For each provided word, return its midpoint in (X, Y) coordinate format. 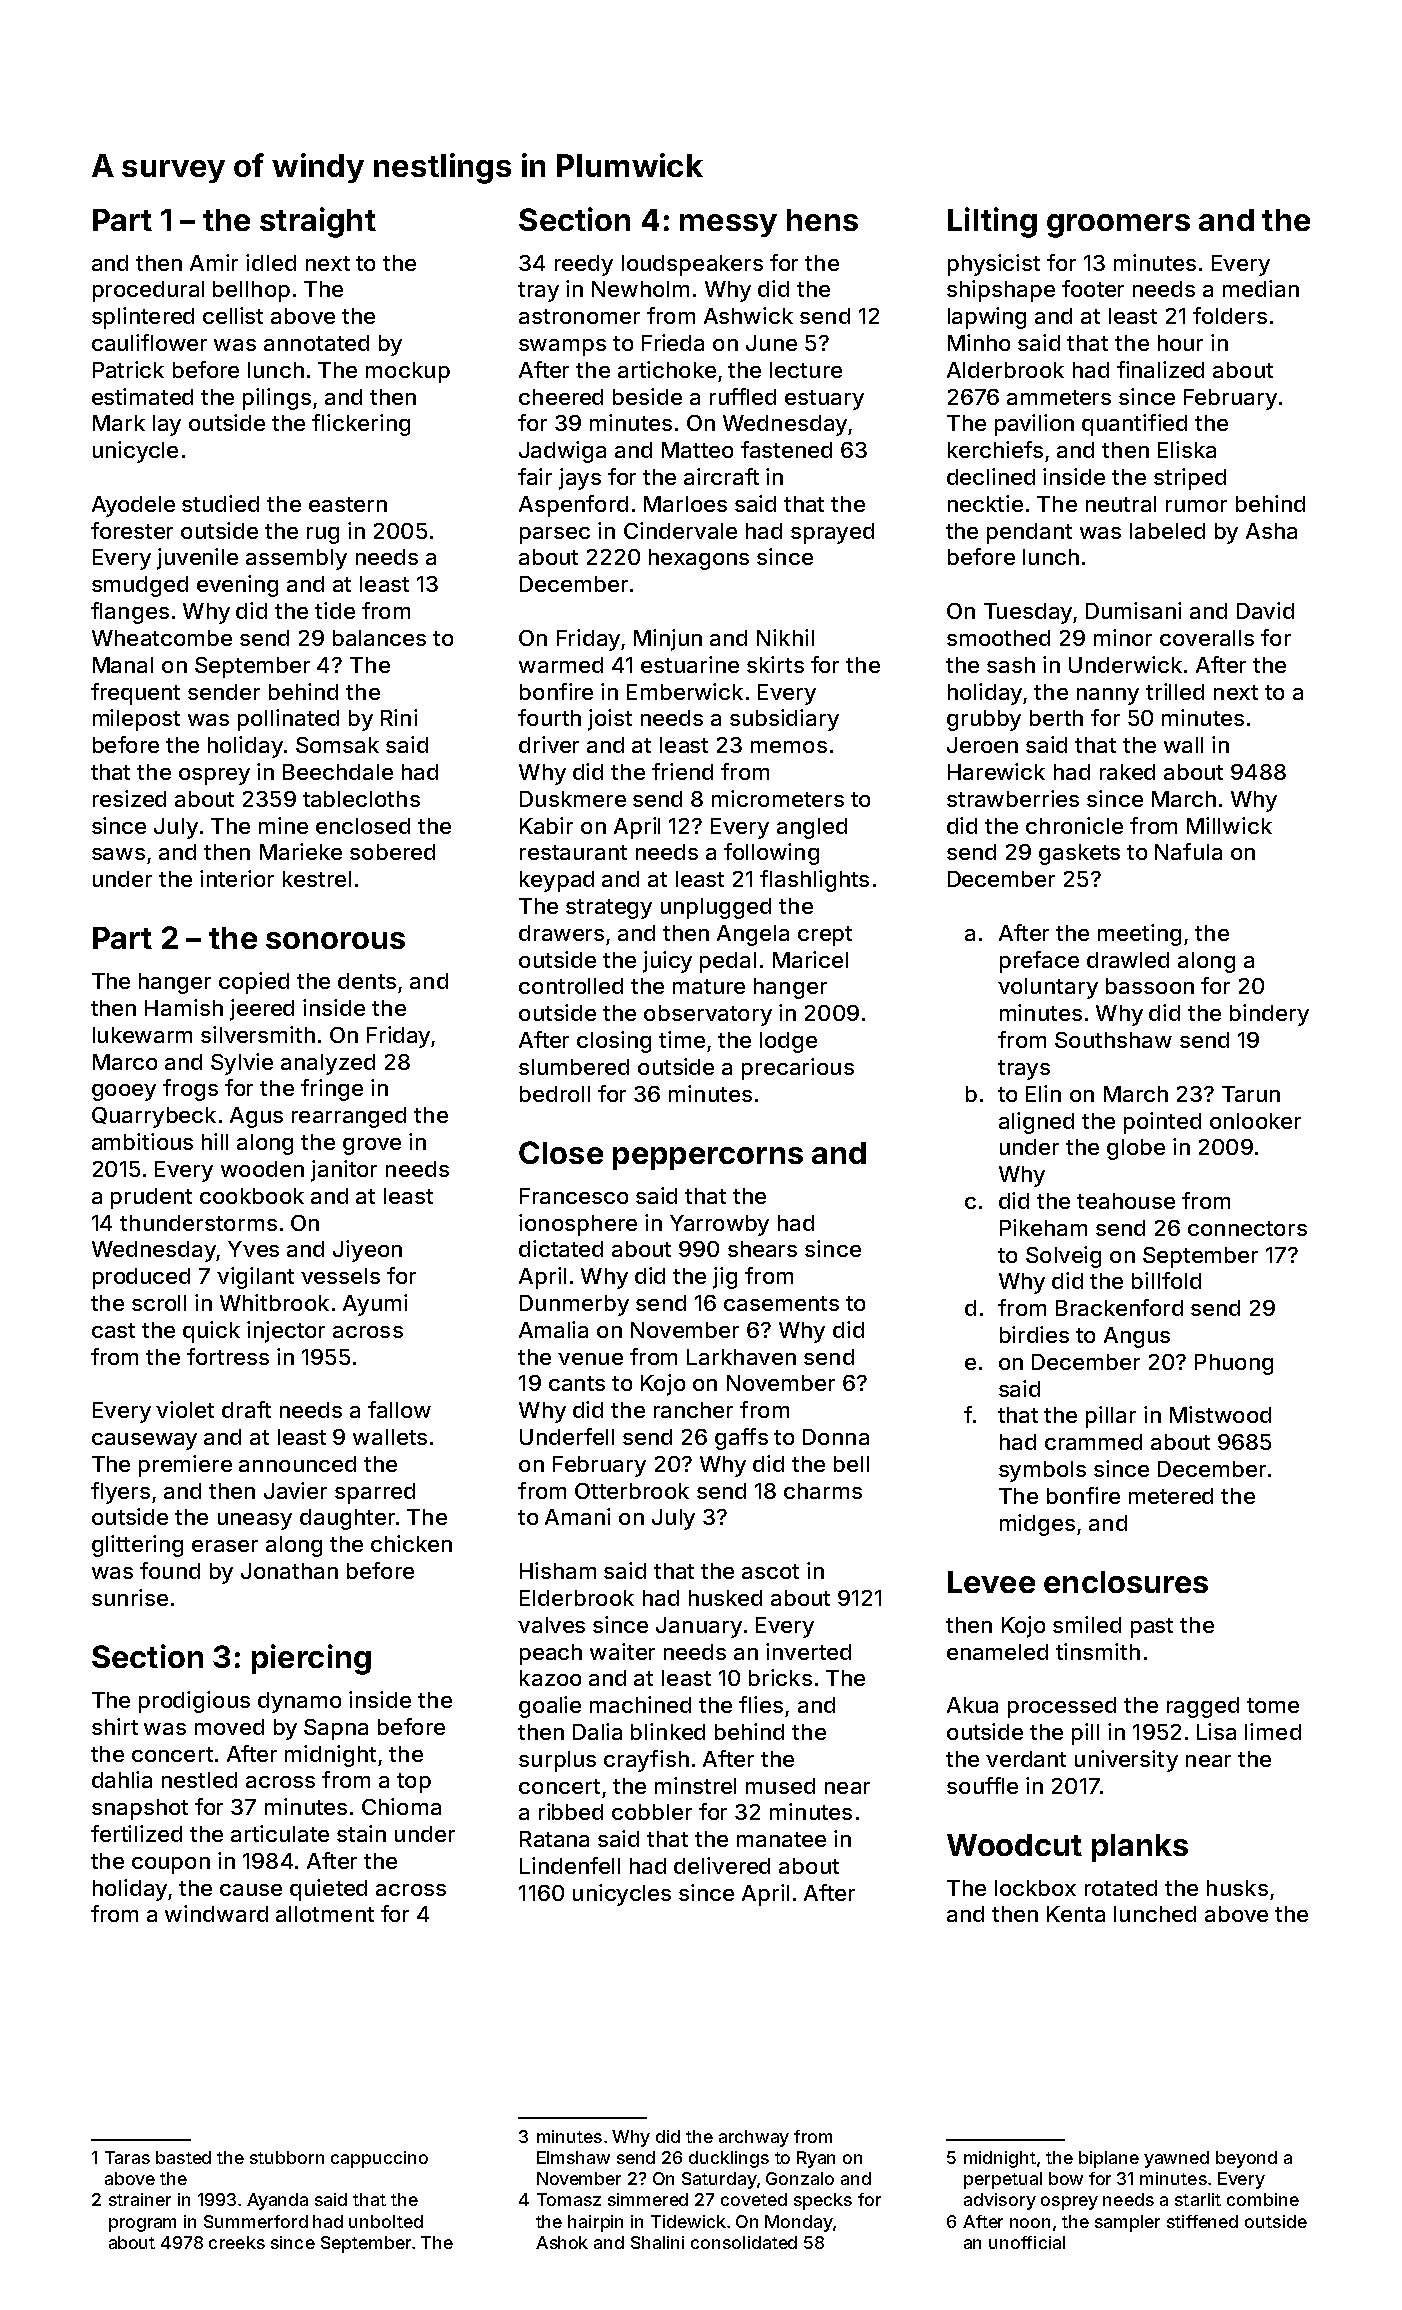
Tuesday (1028, 613)
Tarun (1251, 1094)
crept (825, 936)
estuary (824, 400)
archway (754, 2138)
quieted (328, 1890)
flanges (130, 613)
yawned (1176, 2159)
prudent (151, 1198)
